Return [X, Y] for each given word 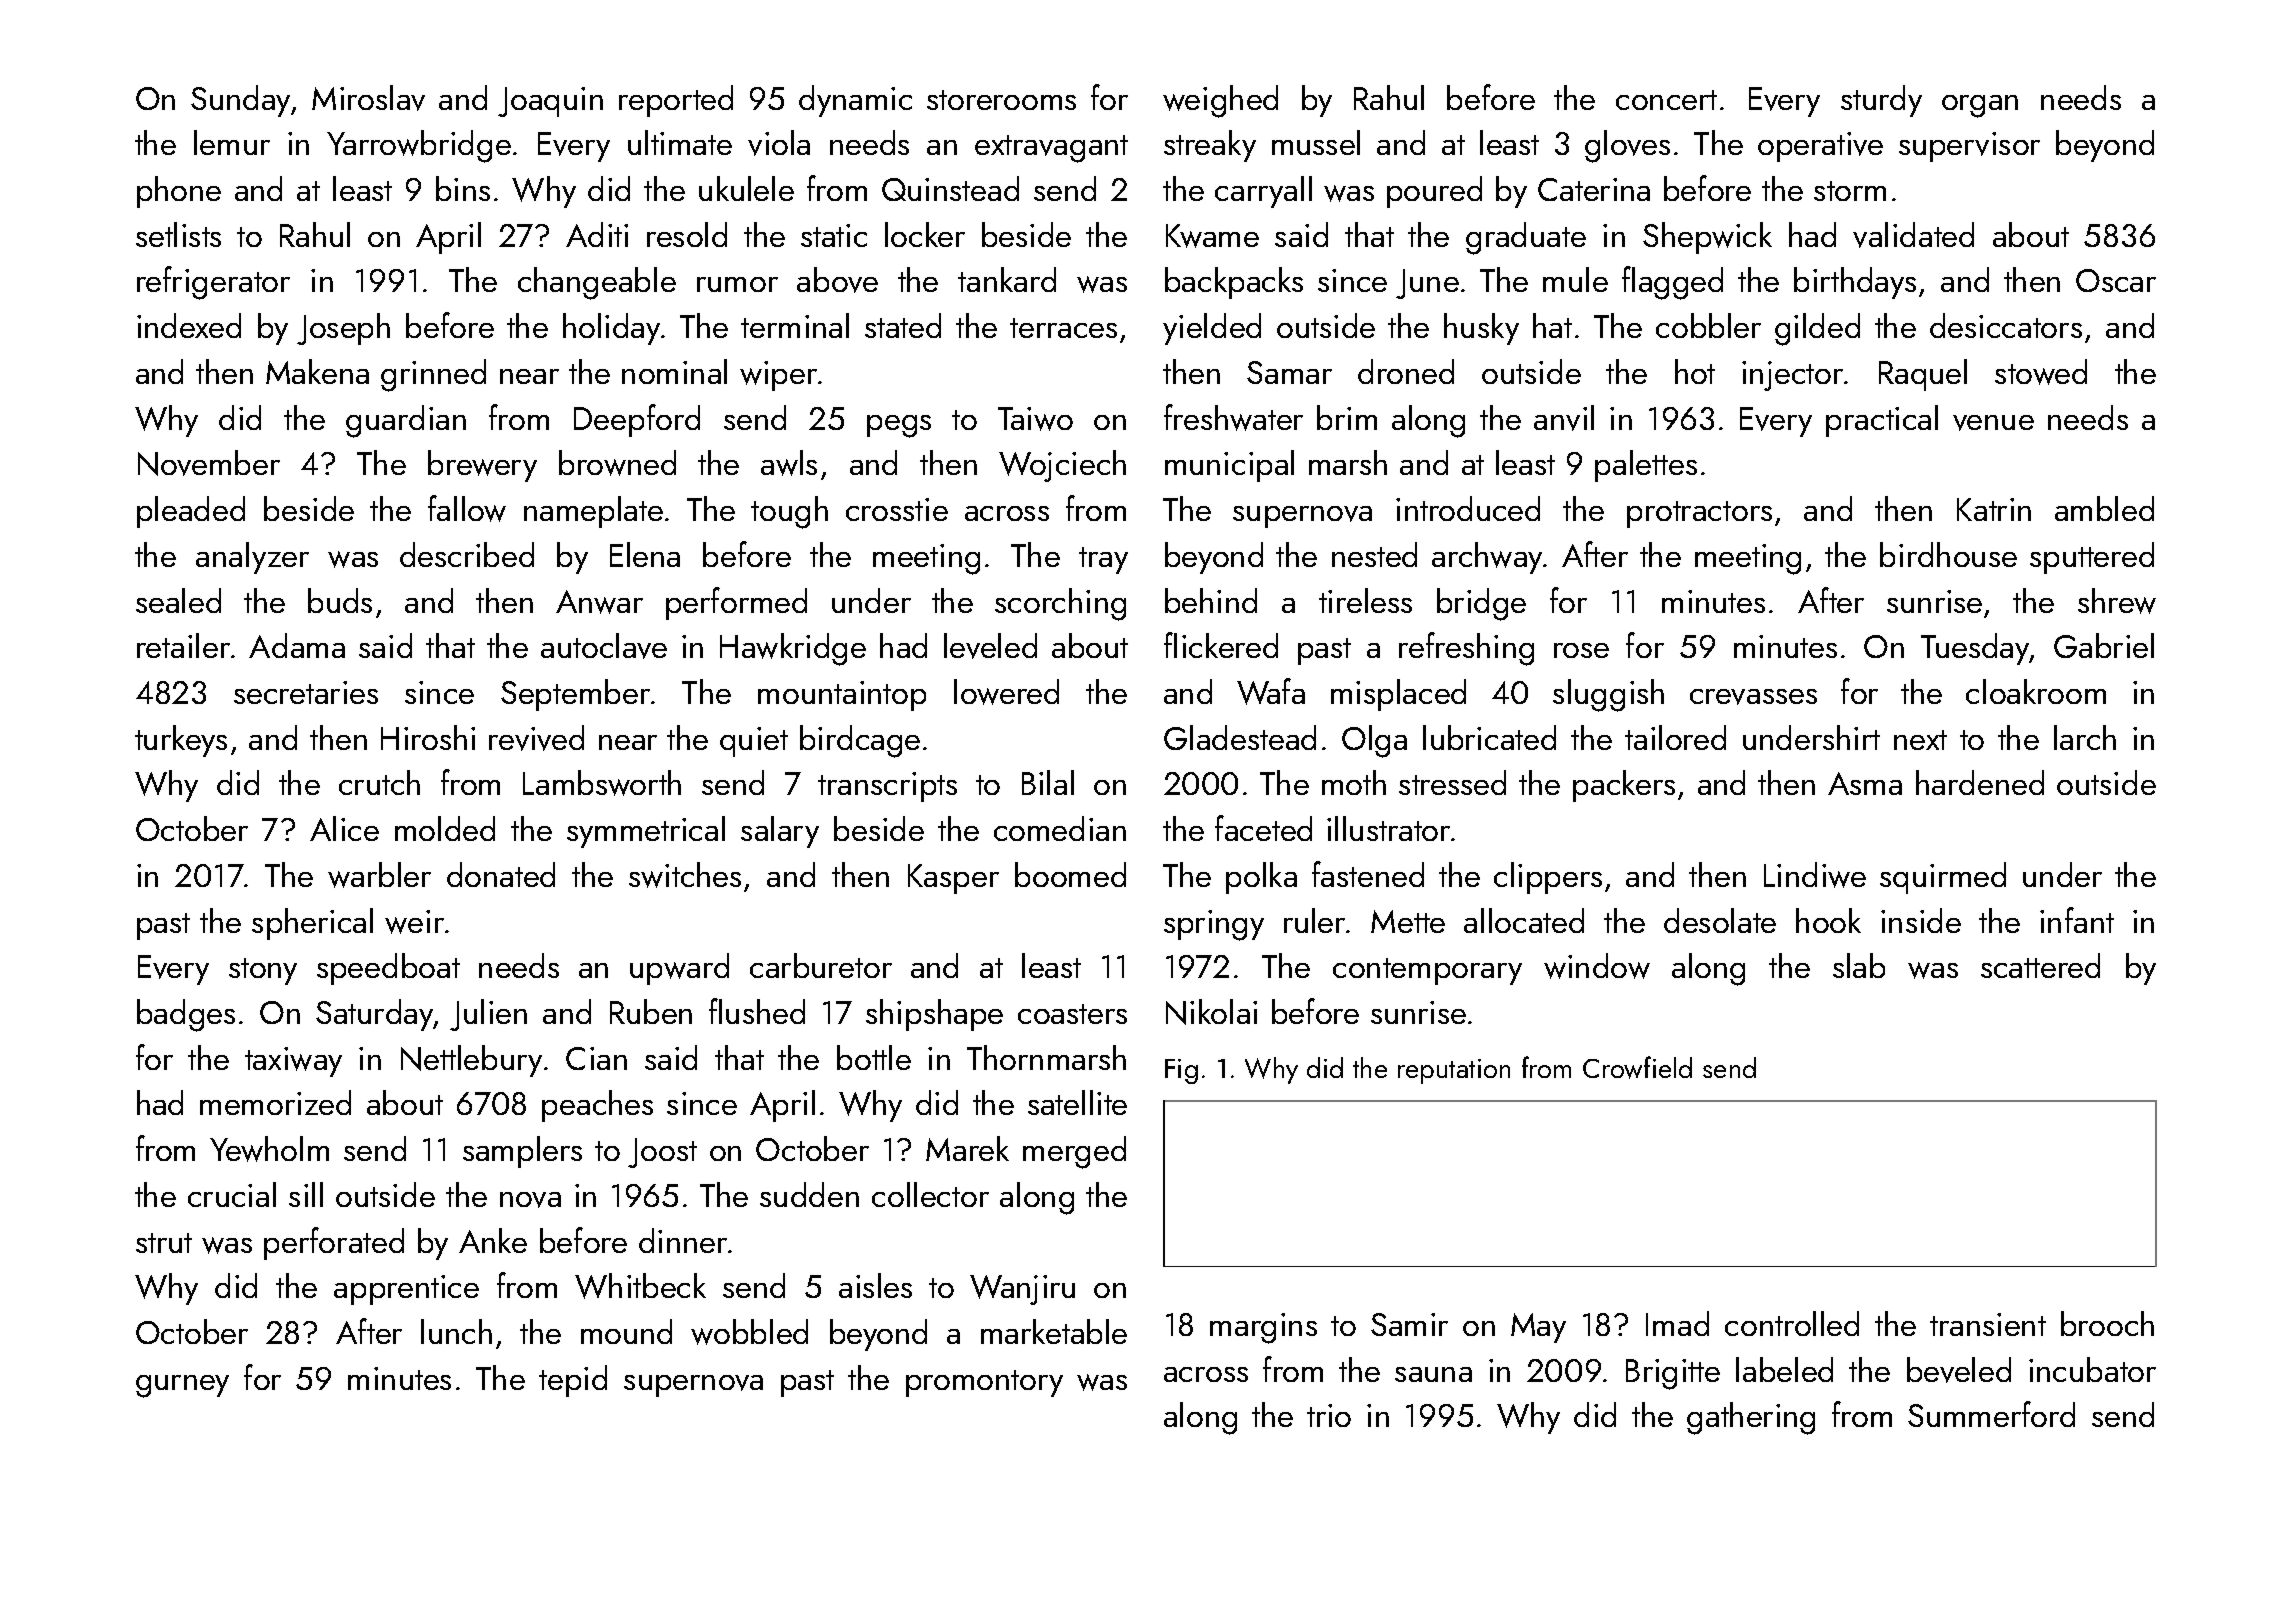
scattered [2040, 965]
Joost [662, 1153]
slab [1859, 965]
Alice [344, 828]
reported [676, 101]
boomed [1070, 874]
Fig [1181, 1071]
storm [1850, 191]
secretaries [306, 692]
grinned [433, 375]
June [1427, 284]
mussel [1316, 142]
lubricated [1489, 737]
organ [1980, 106]
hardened [1980, 782]
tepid [573, 1381]
